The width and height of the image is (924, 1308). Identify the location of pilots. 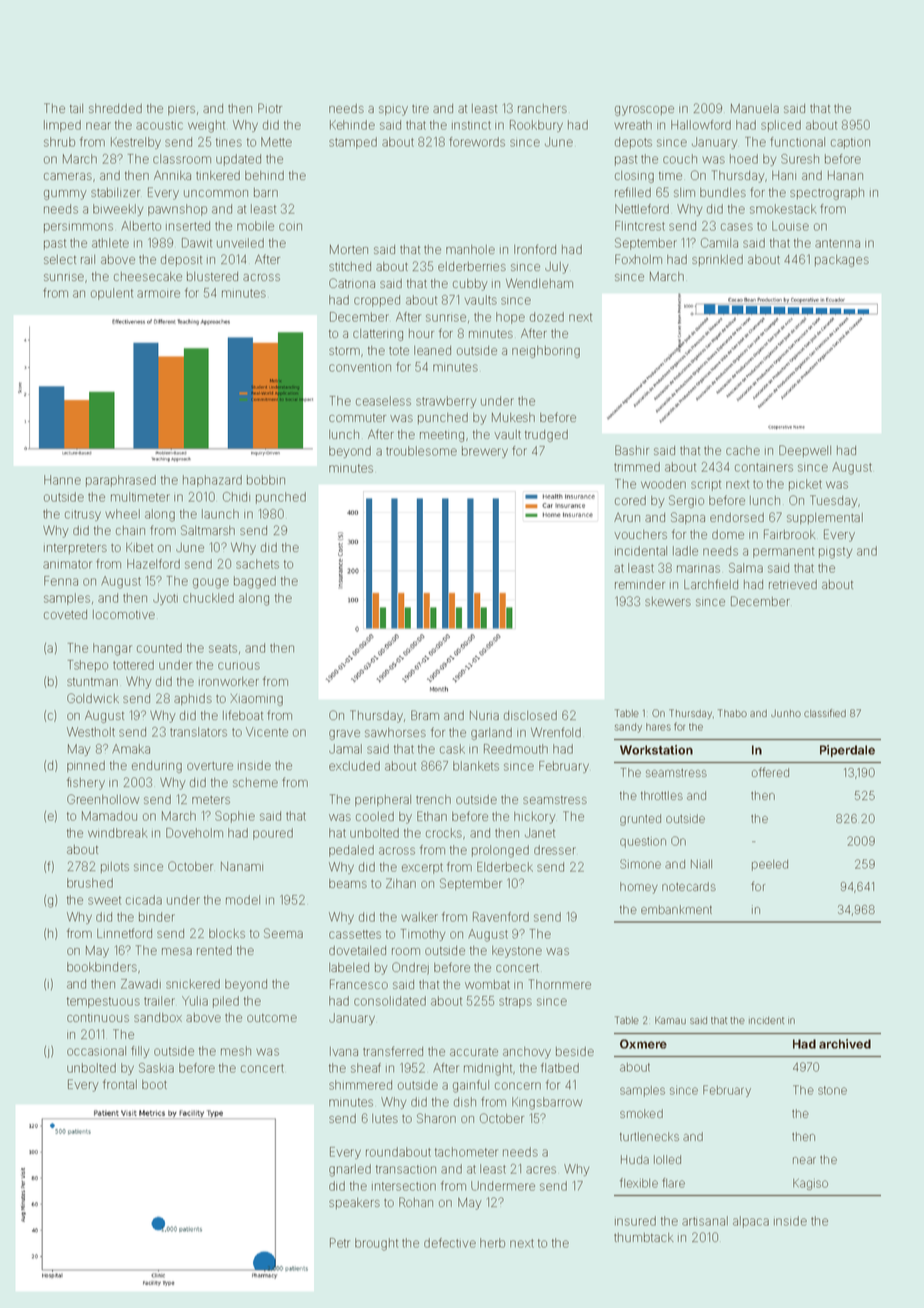
(115, 867).
